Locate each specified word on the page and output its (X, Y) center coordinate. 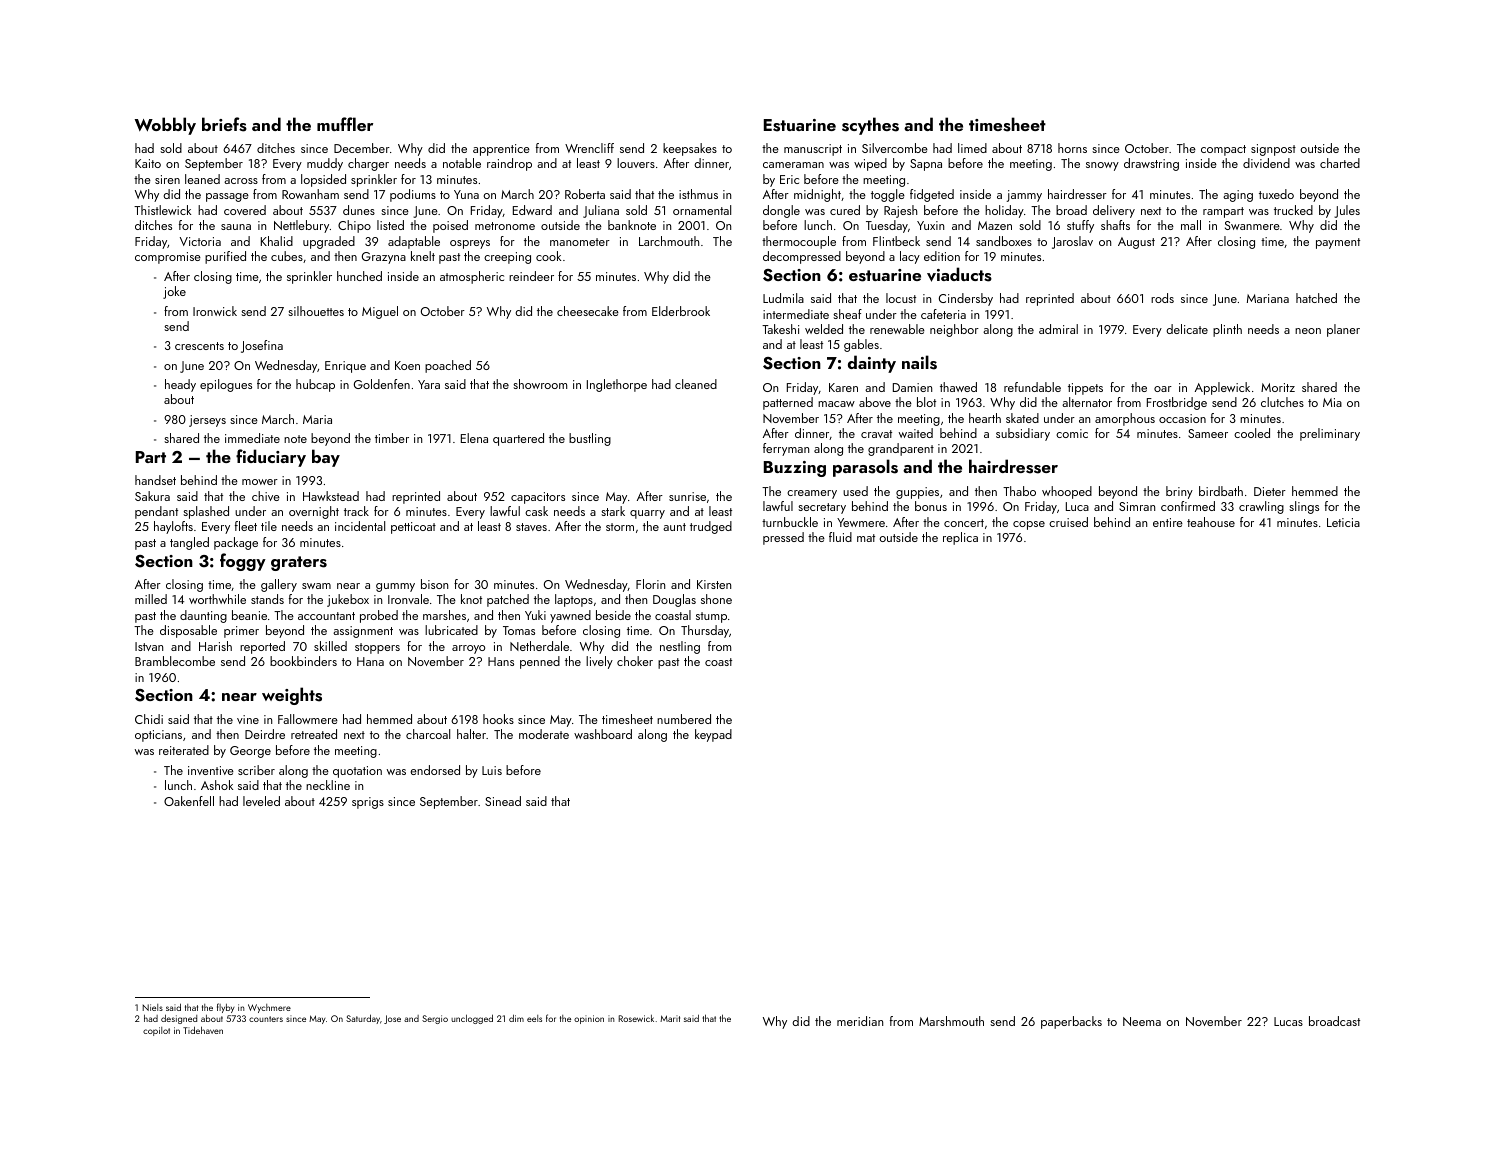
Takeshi (780, 329)
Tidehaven (203, 1030)
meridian (860, 1021)
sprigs (368, 803)
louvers (636, 163)
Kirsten (714, 584)
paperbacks (1071, 1022)
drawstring (1151, 164)
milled (151, 599)
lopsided (323, 180)
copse (1029, 525)
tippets (1085, 389)
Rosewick (636, 1018)
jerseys (207, 421)
